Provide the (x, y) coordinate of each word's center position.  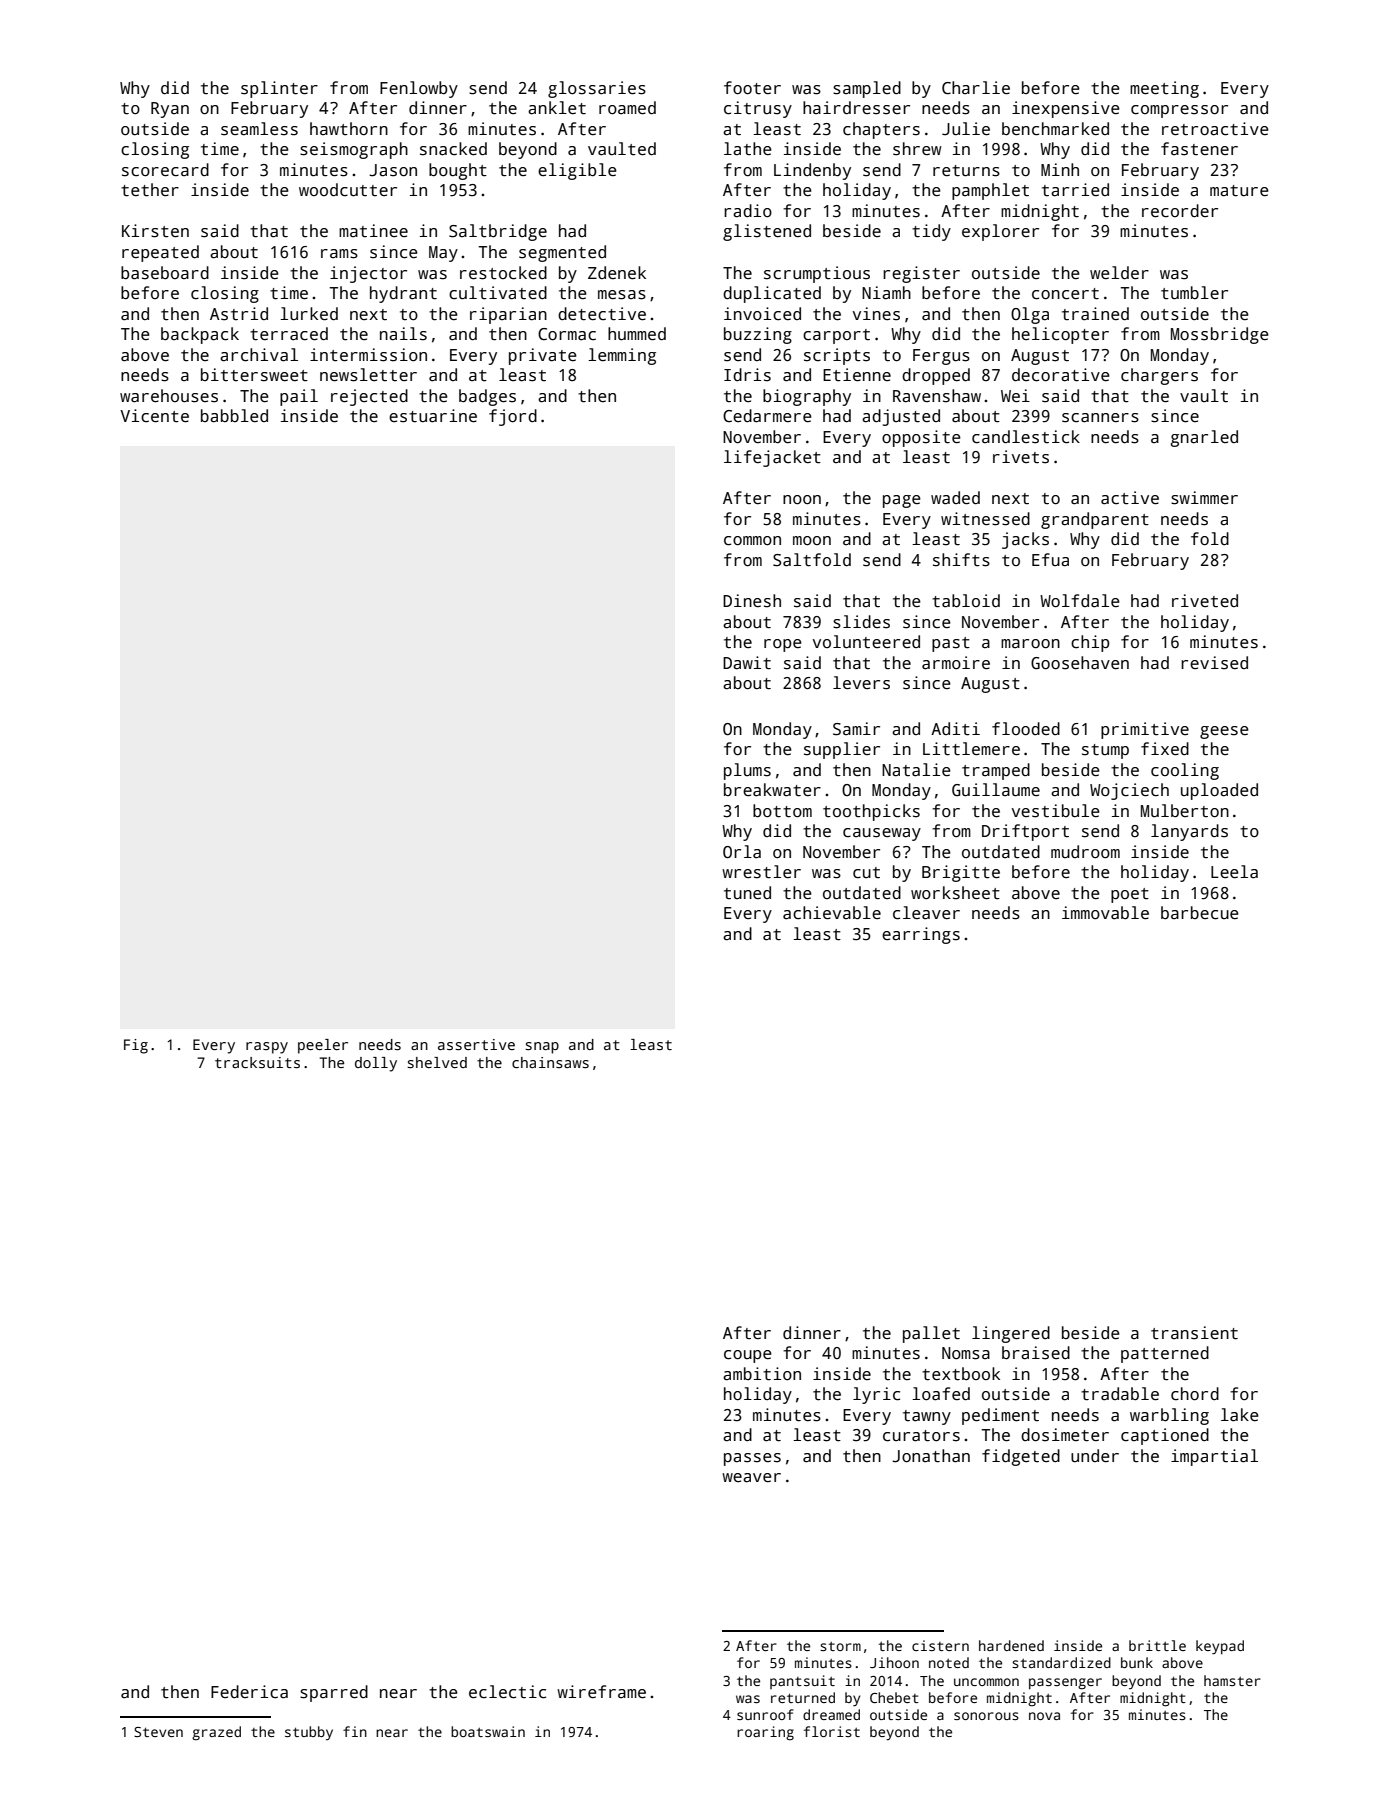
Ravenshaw (937, 396)
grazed (216, 1733)
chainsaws (550, 1062)
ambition (762, 1374)
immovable (1105, 913)
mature (1239, 191)
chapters (881, 130)
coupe (748, 1356)
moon (812, 541)
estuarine (433, 416)
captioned (1165, 1436)
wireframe (601, 1692)
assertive (476, 1044)
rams (339, 254)
